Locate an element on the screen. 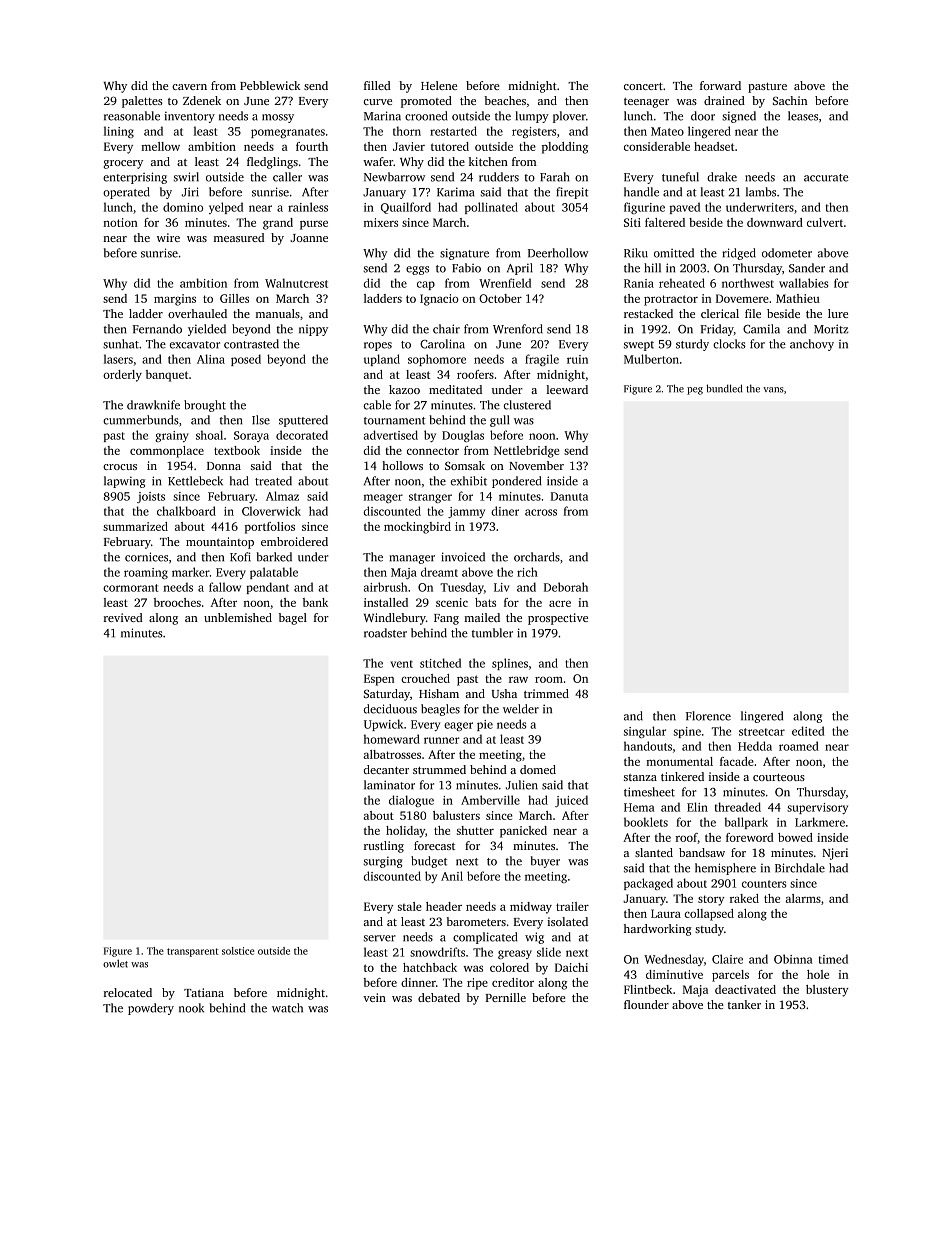 This screenshot has width=952, height=1233. bundled is located at coordinates (724, 388).
